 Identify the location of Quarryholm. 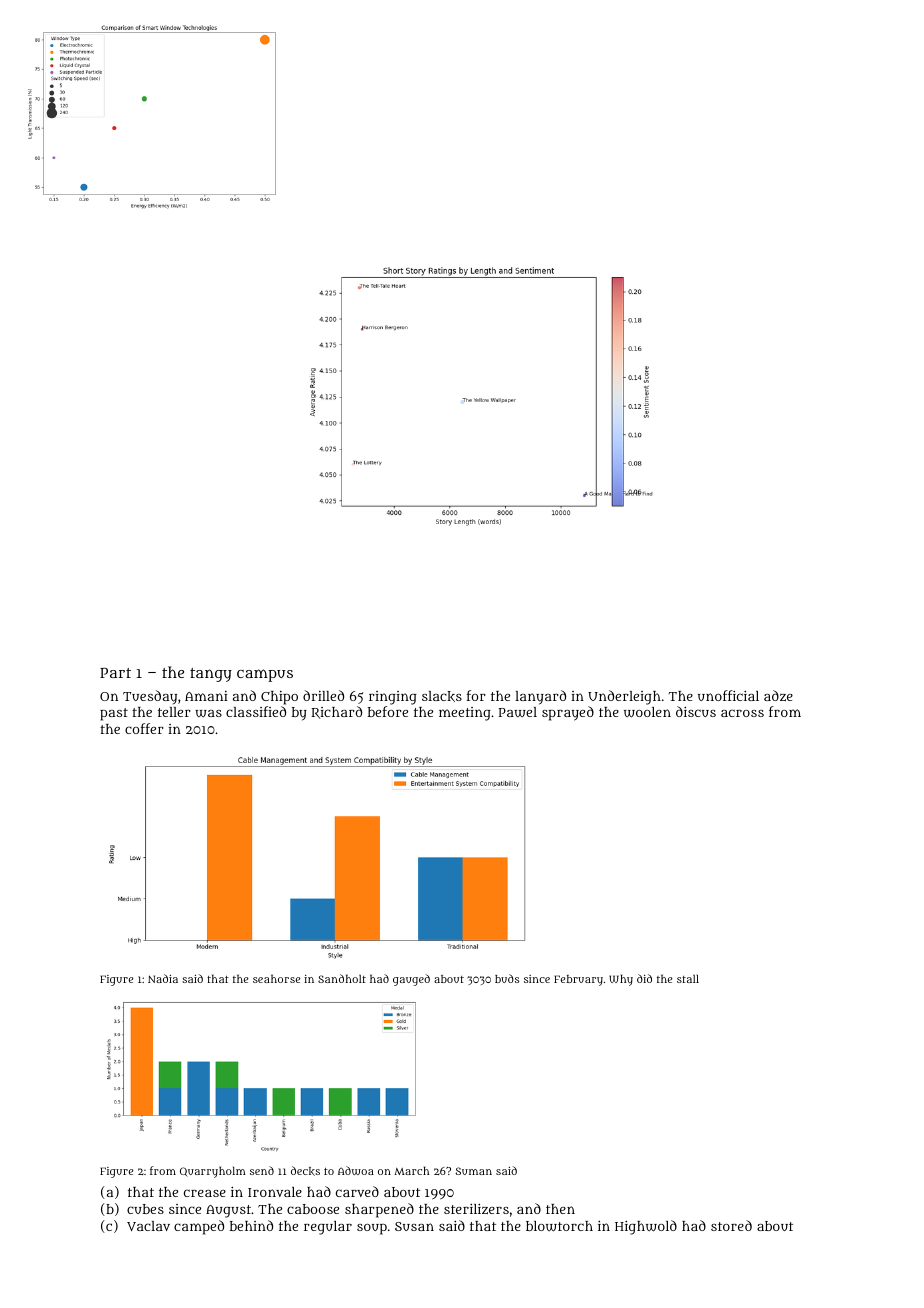
(213, 1172).
